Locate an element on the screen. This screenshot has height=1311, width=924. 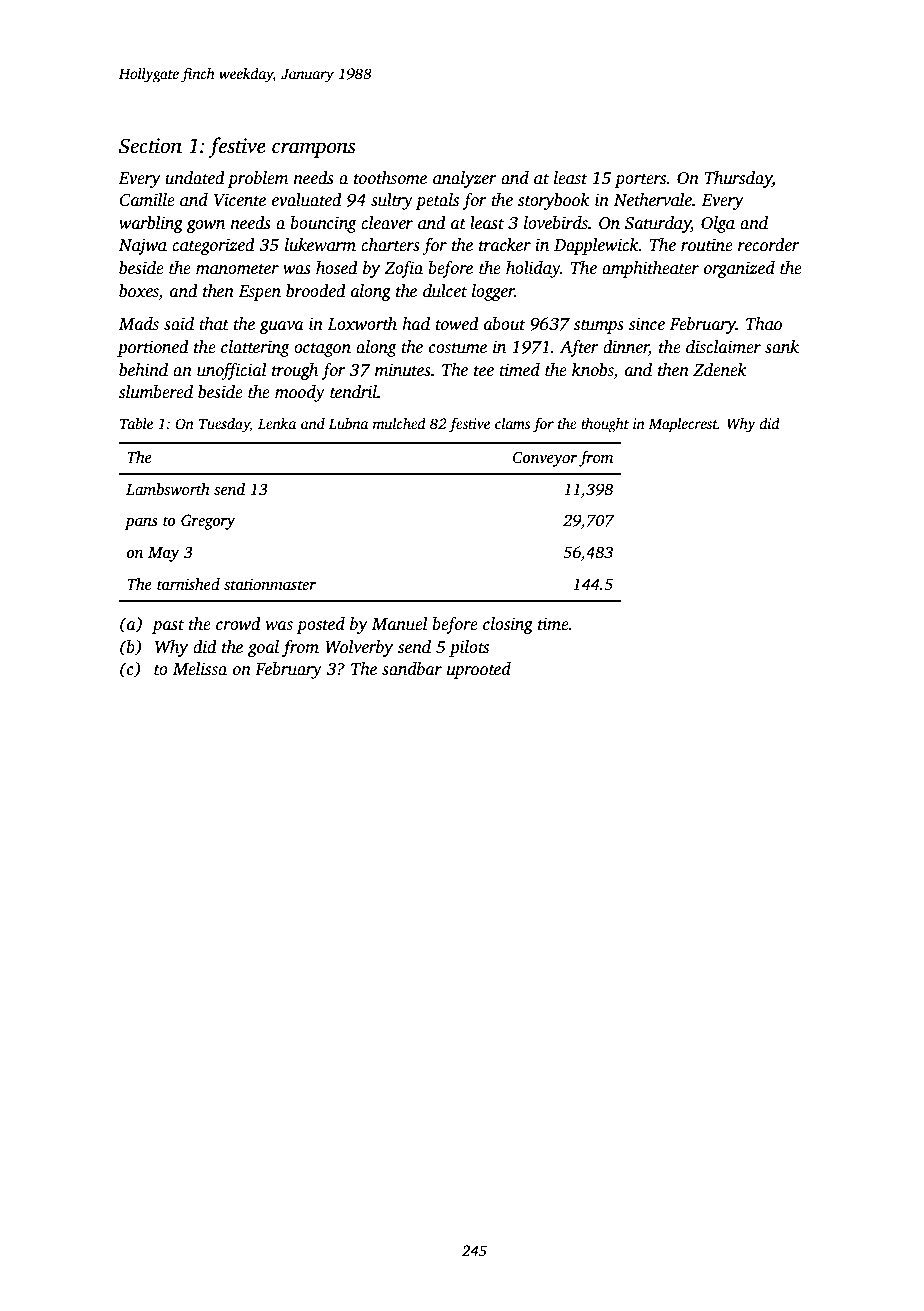
crowd is located at coordinates (238, 624).
